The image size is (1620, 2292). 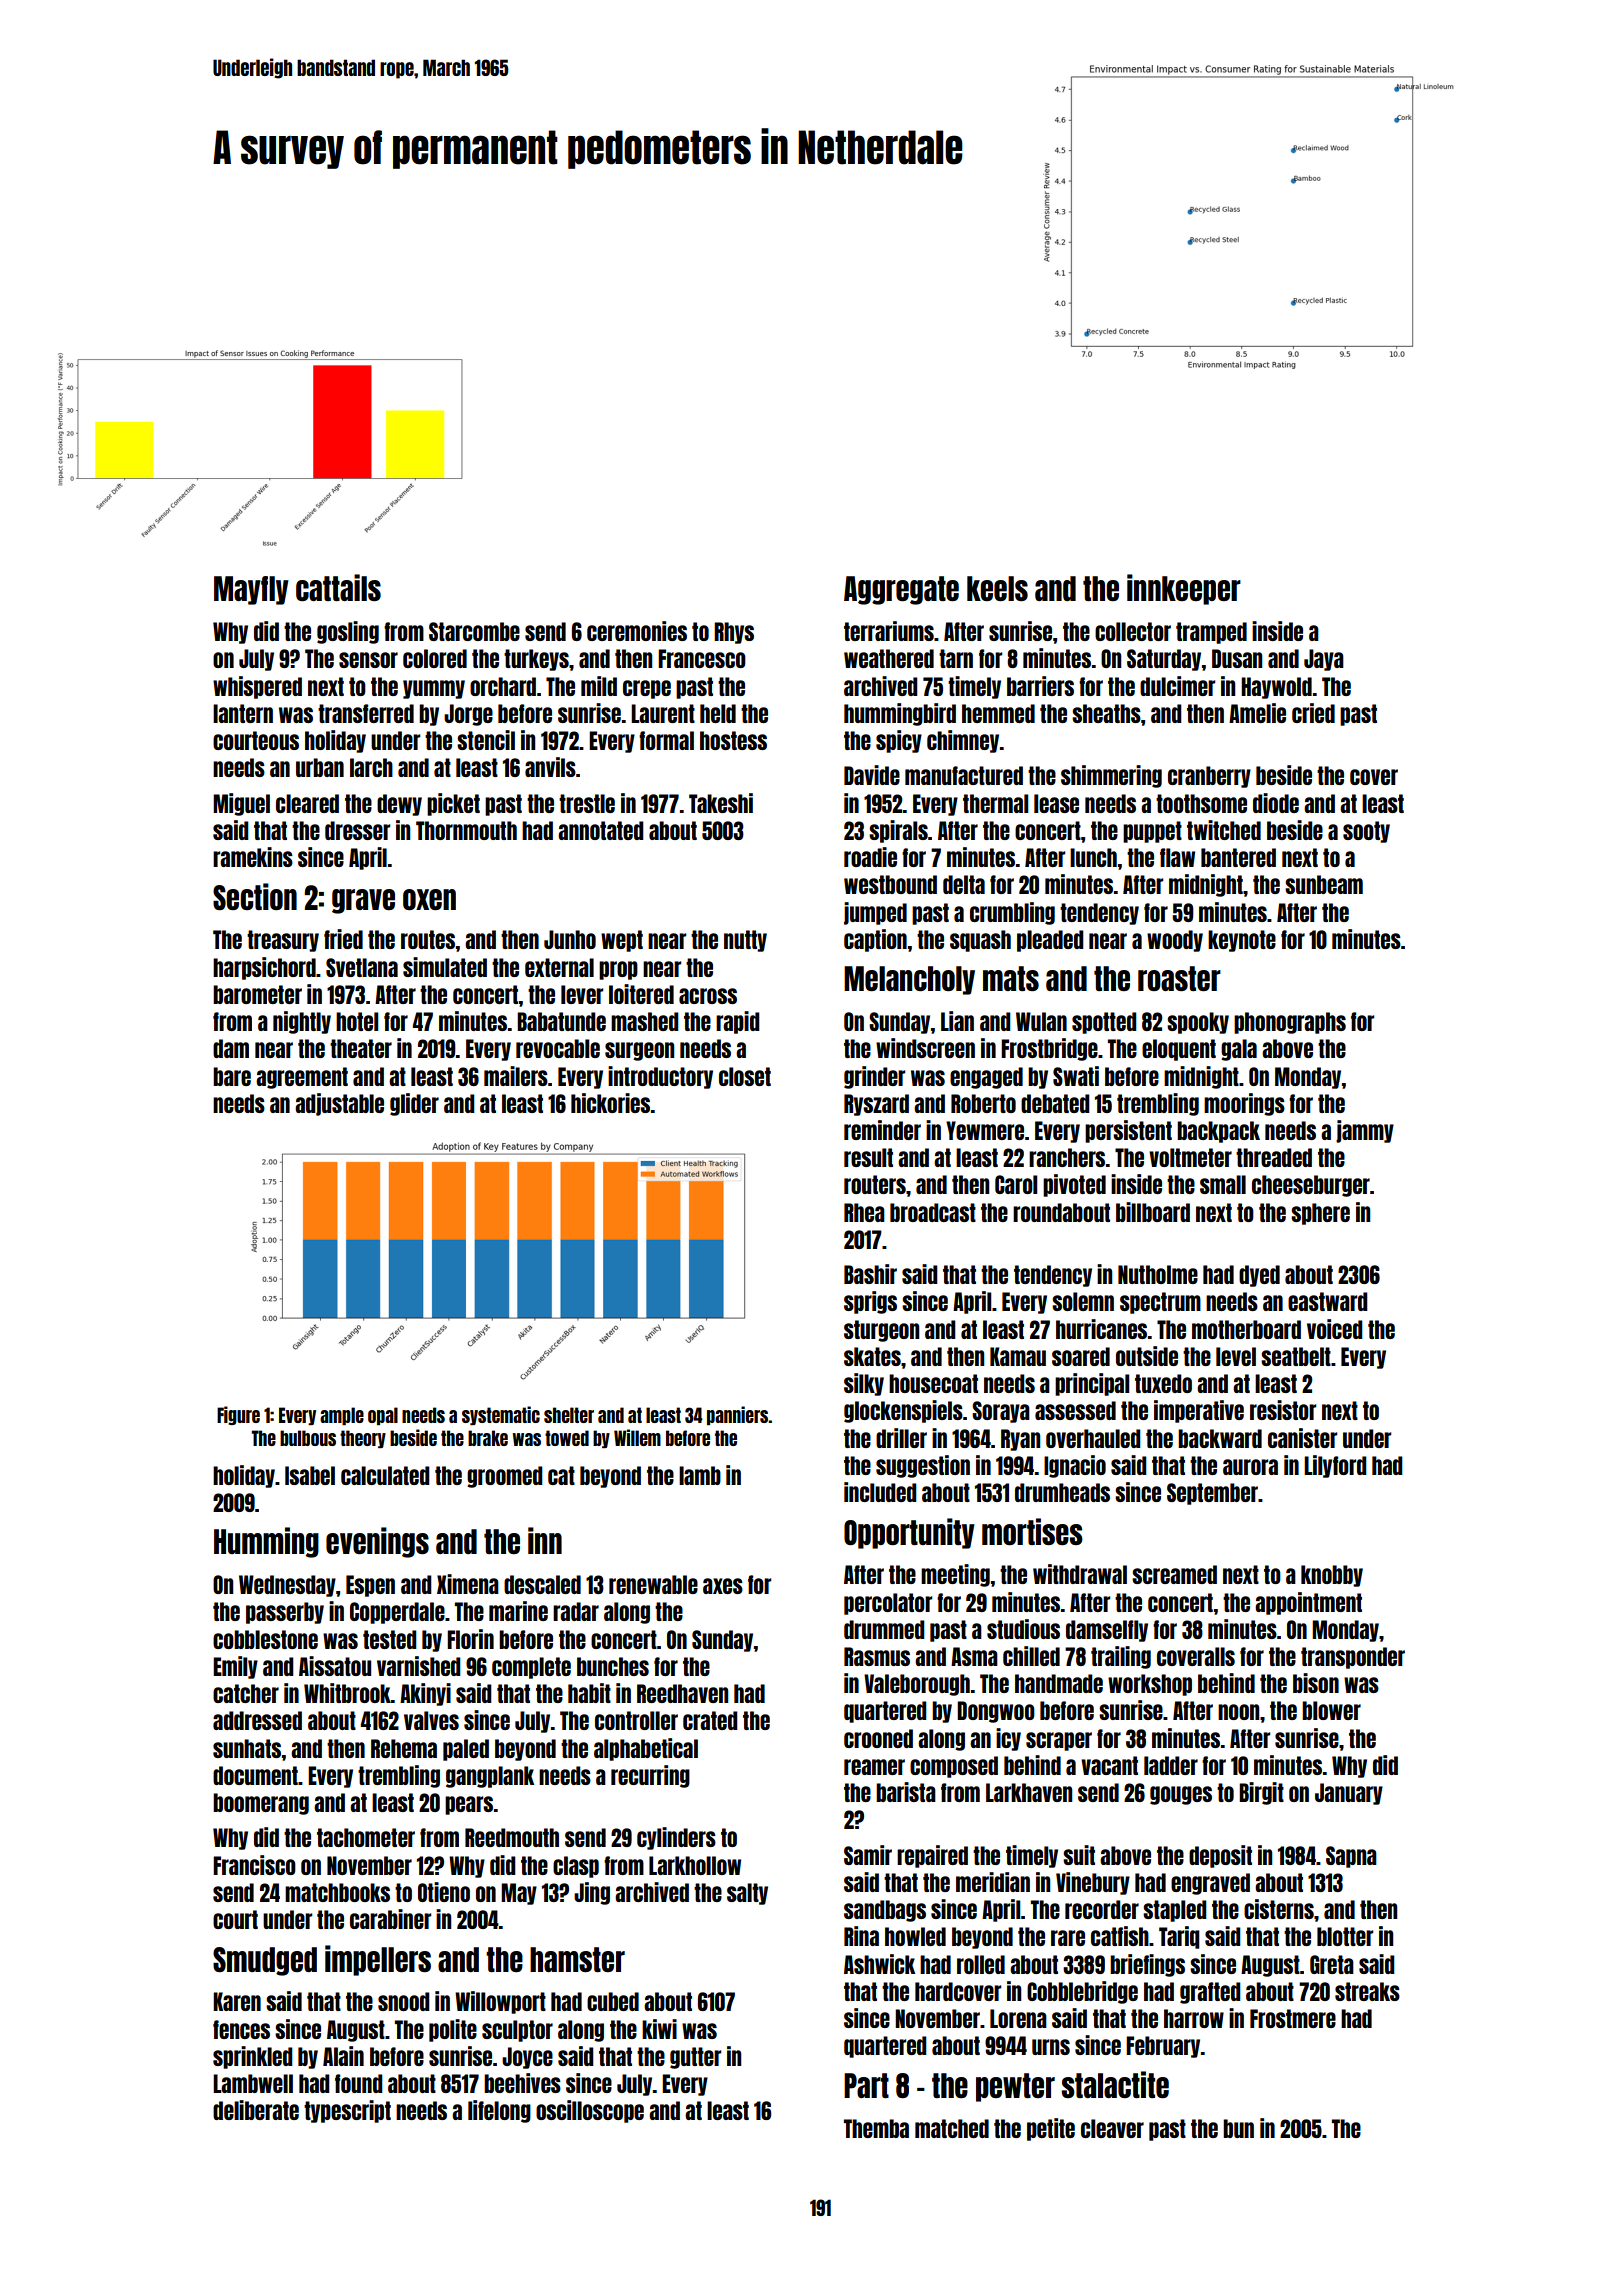 What do you see at coordinates (265, 1961) in the screenshot?
I see `Smudged` at bounding box center [265, 1961].
